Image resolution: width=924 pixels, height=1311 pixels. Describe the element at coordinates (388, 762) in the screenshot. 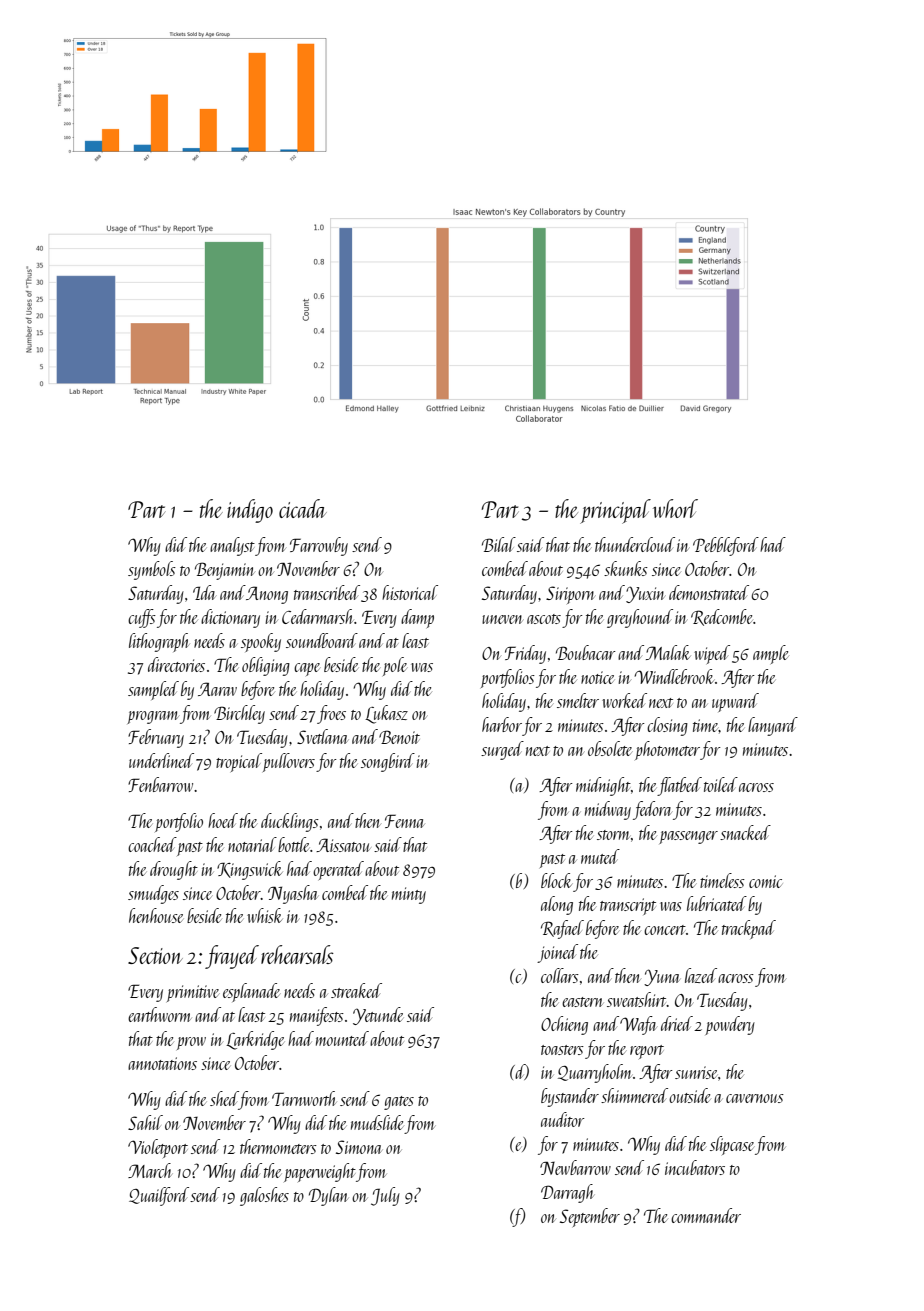

I see `songbird` at that location.
